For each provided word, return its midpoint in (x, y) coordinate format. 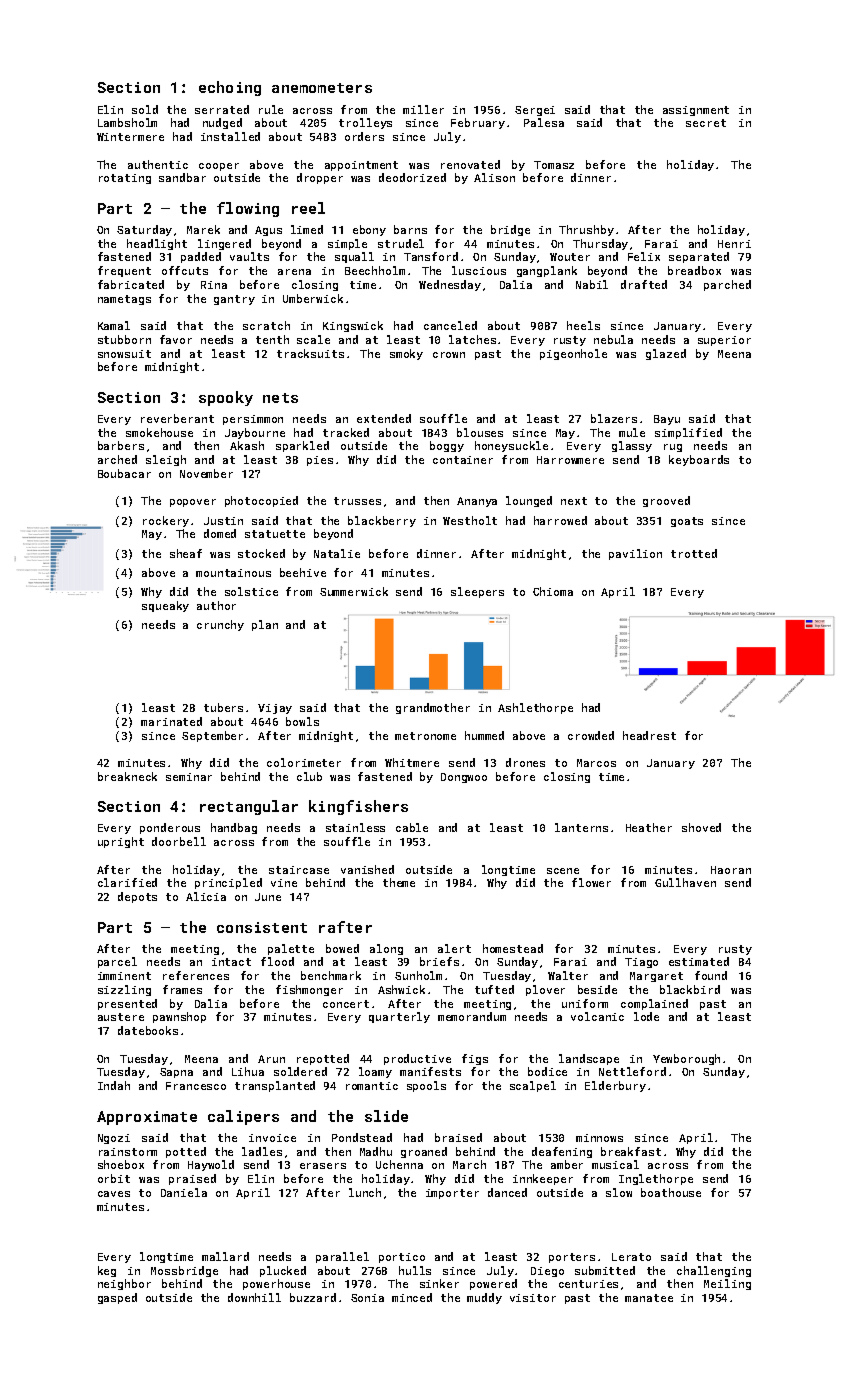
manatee (649, 1298)
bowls (302, 721)
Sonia (367, 1298)
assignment (696, 111)
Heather (649, 827)
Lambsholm (127, 122)
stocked (261, 553)
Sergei (535, 111)
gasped (117, 1298)
